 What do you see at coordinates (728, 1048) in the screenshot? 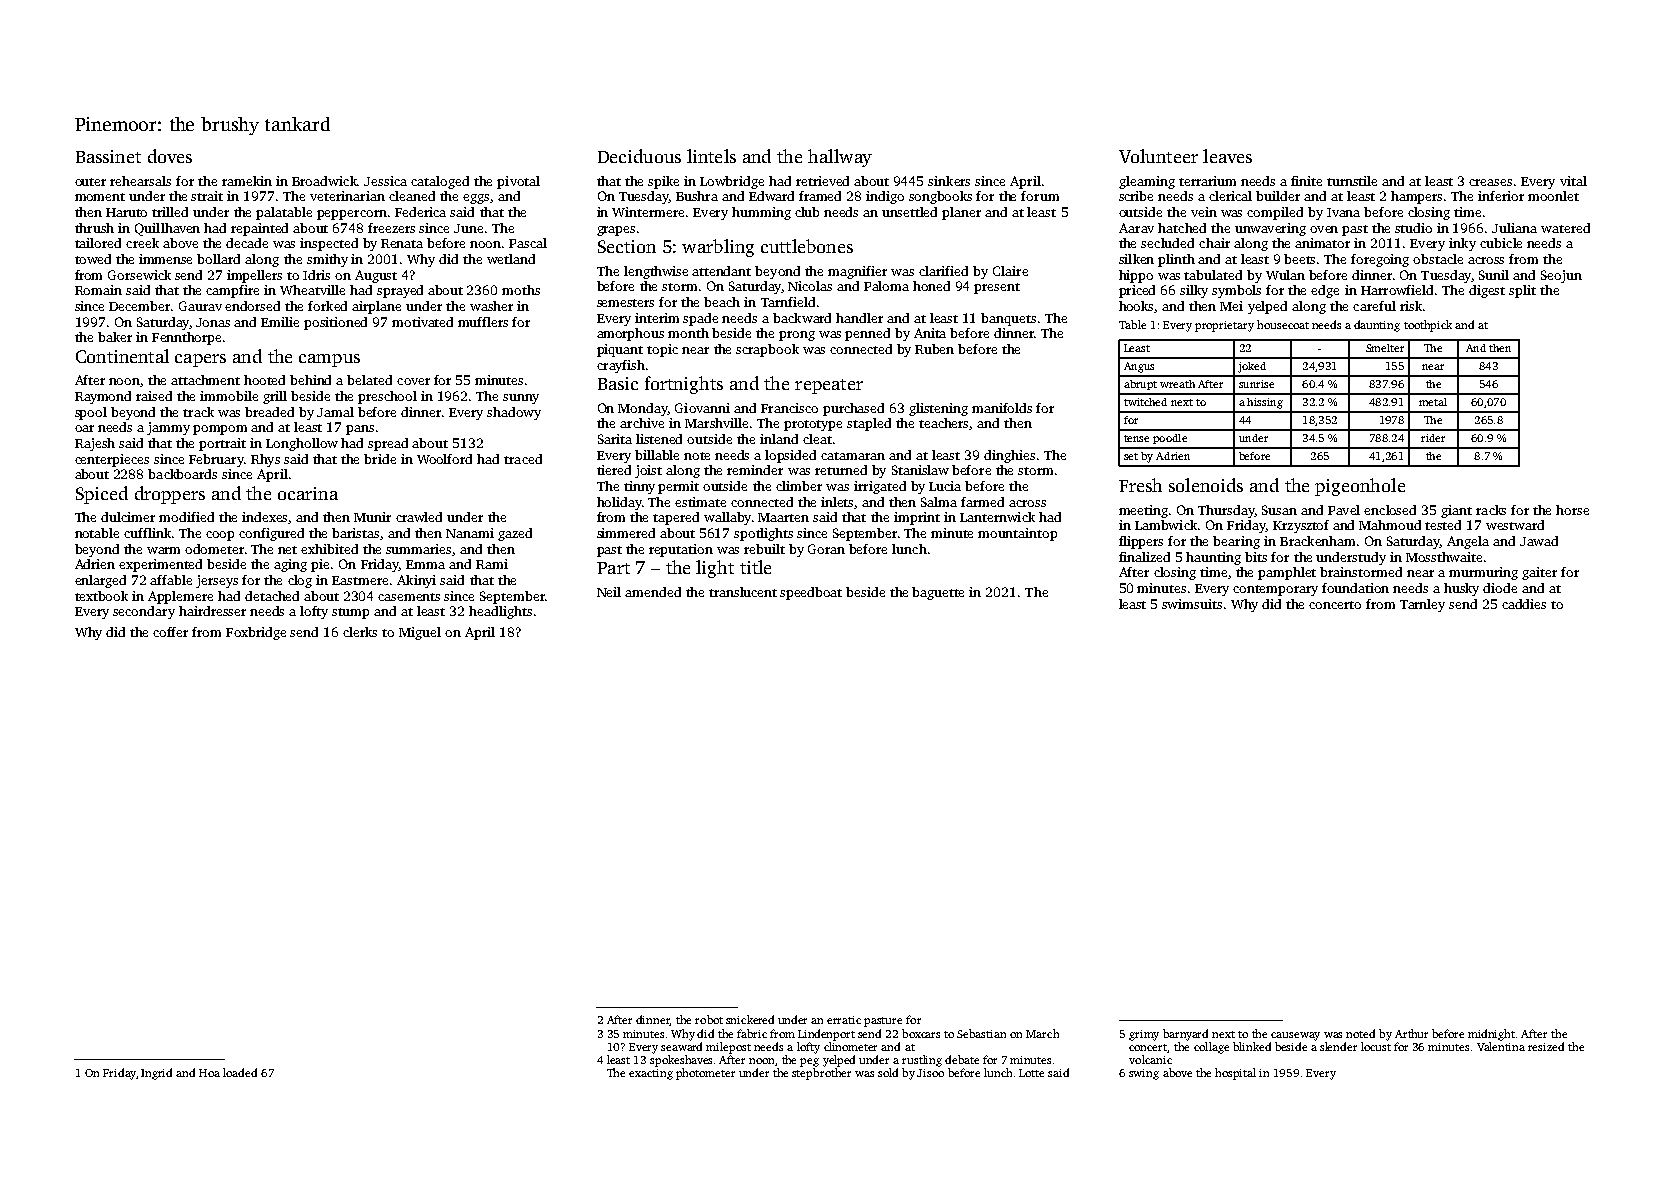
I see `milepost` at bounding box center [728, 1048].
